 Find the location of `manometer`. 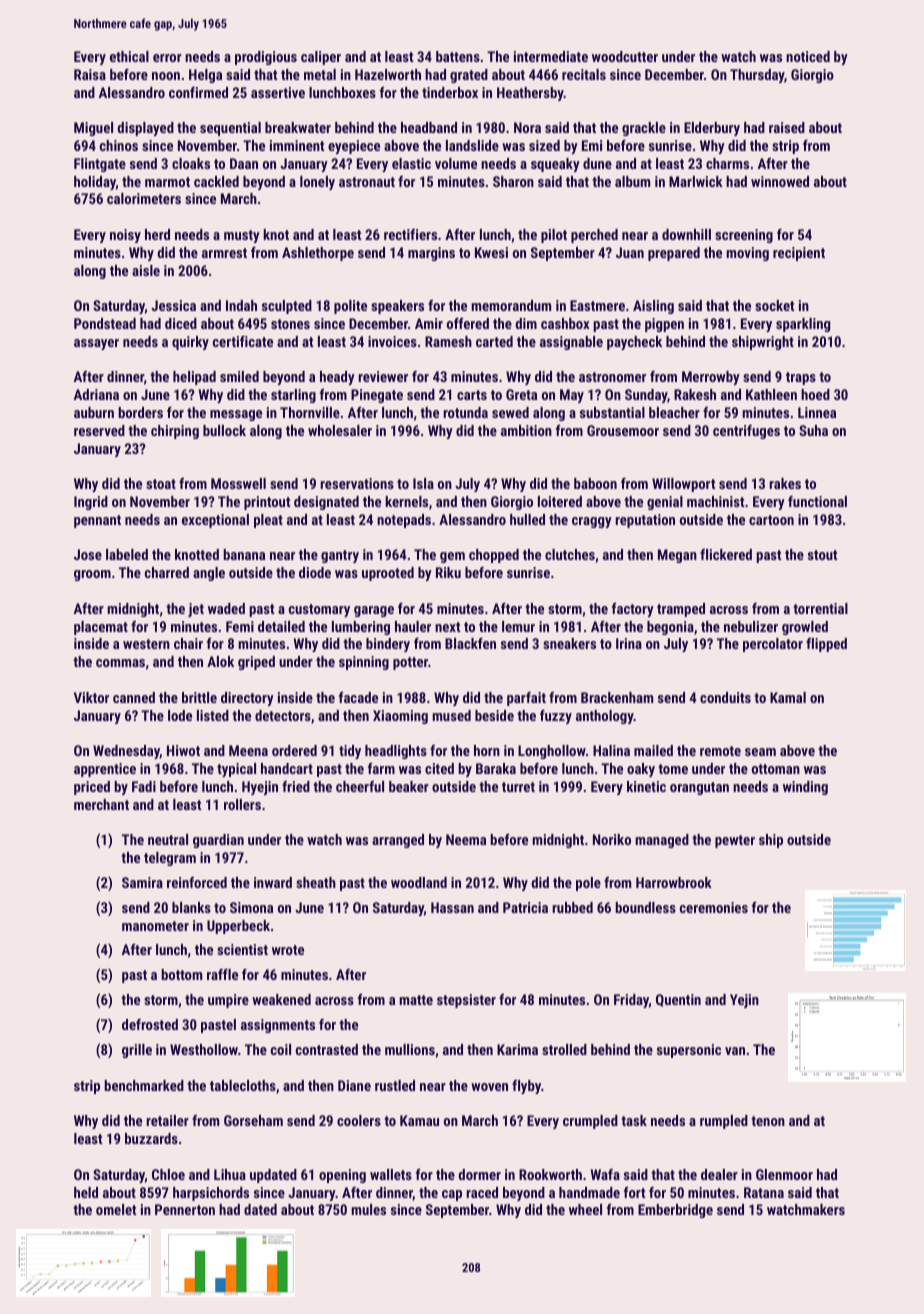

manometer is located at coordinates (155, 926).
